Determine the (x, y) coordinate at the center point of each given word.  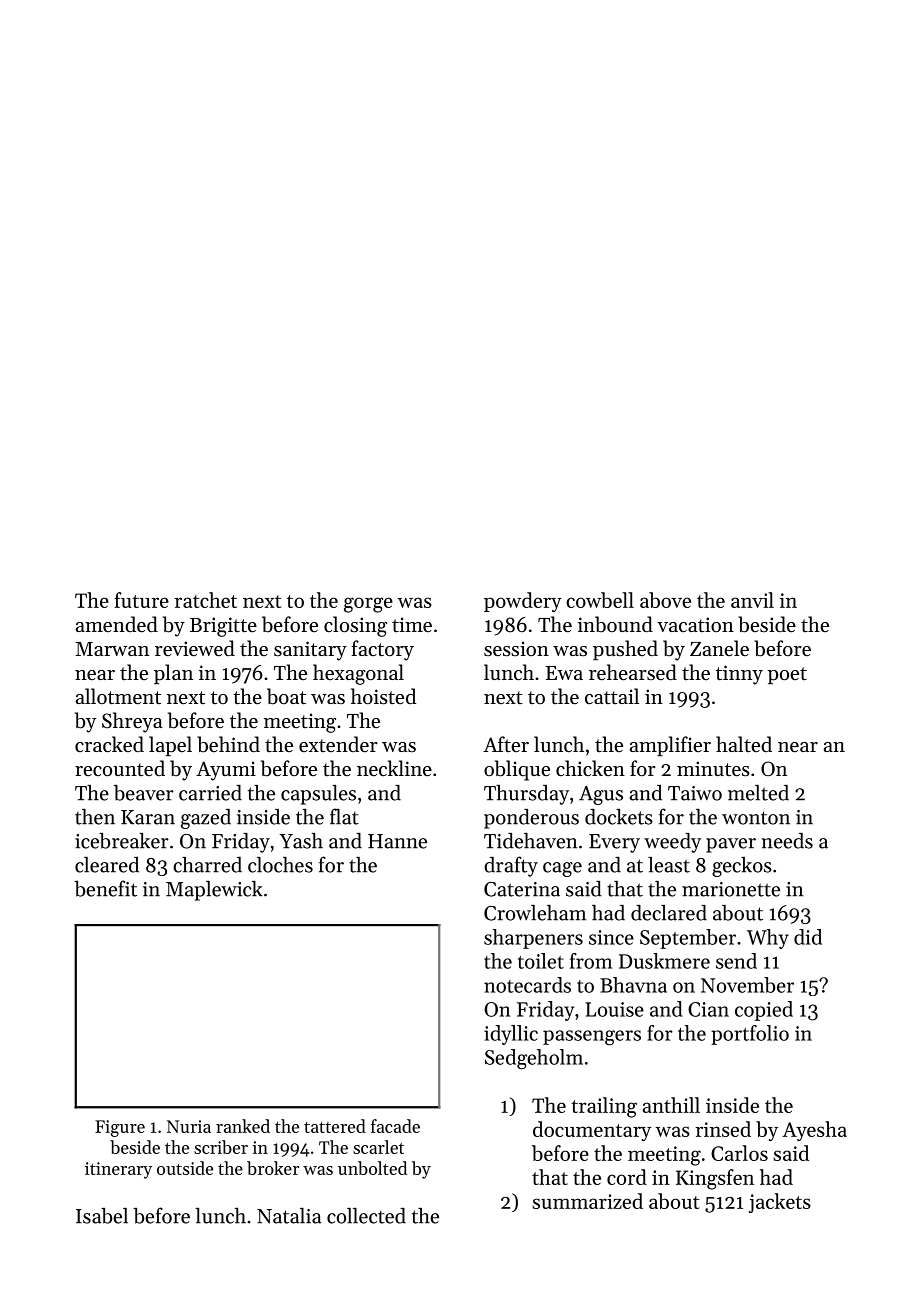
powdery (523, 602)
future (141, 600)
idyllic (511, 1035)
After (506, 744)
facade (395, 1126)
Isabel (102, 1216)
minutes (713, 769)
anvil (752, 600)
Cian (708, 1009)
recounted (120, 768)
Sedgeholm (534, 1059)
